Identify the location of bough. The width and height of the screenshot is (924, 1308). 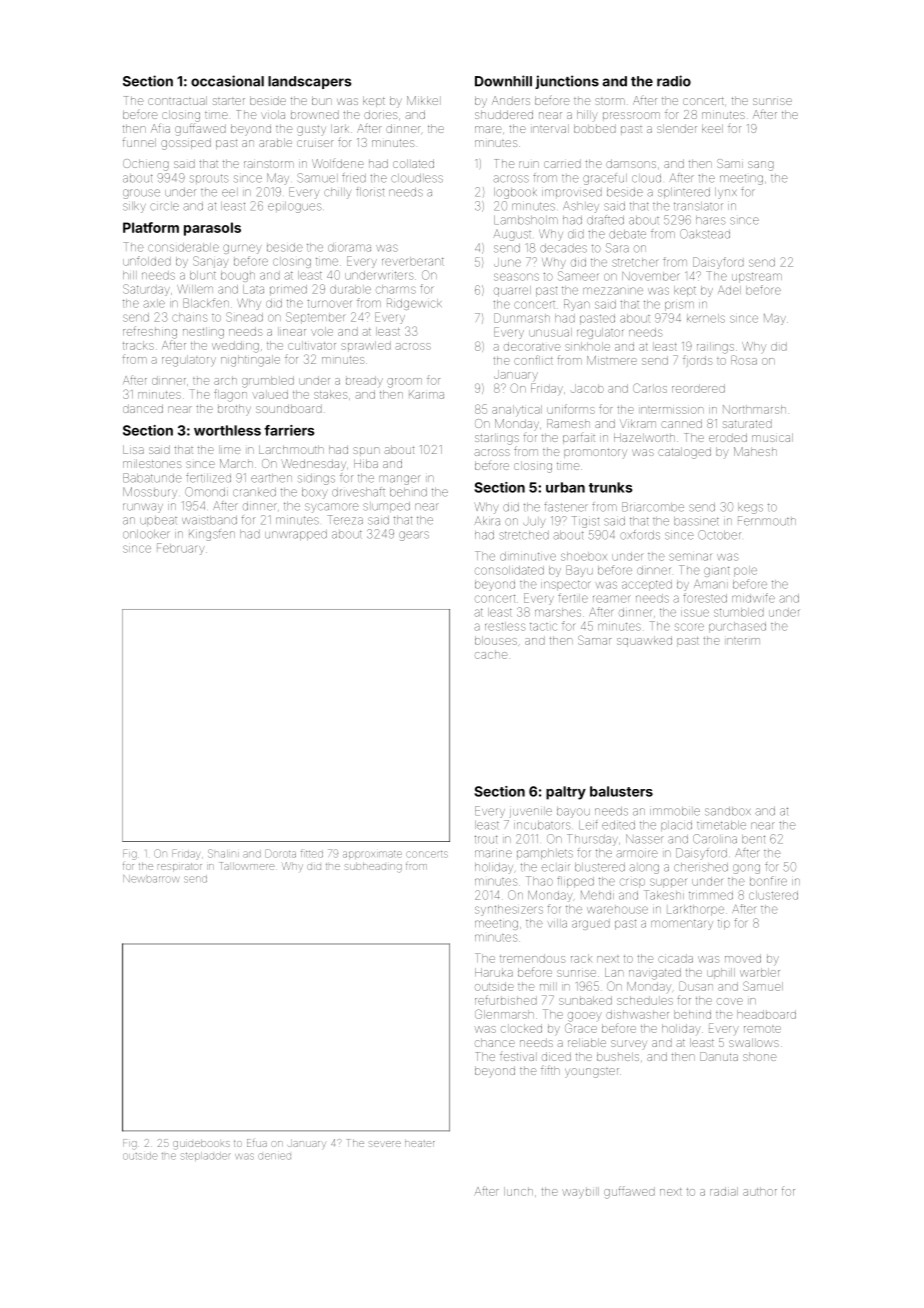
(238, 276).
